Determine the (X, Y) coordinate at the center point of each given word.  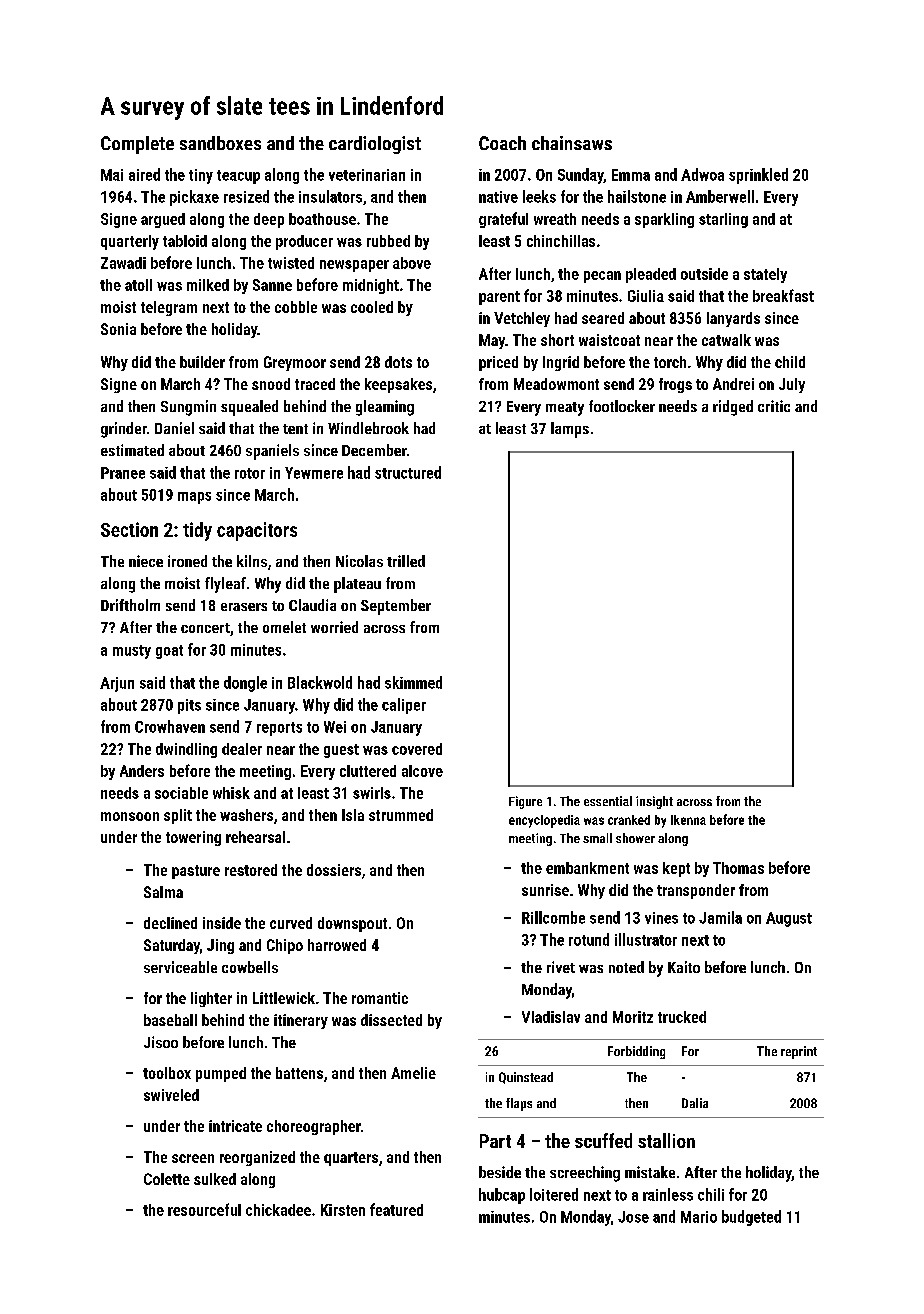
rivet (561, 967)
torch (670, 362)
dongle (245, 684)
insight (654, 802)
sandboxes (220, 143)
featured (396, 1209)
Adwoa (702, 174)
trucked (682, 1017)
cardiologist (375, 145)
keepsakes (398, 385)
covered (417, 749)
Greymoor (295, 363)
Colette (167, 1179)
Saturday (172, 946)
